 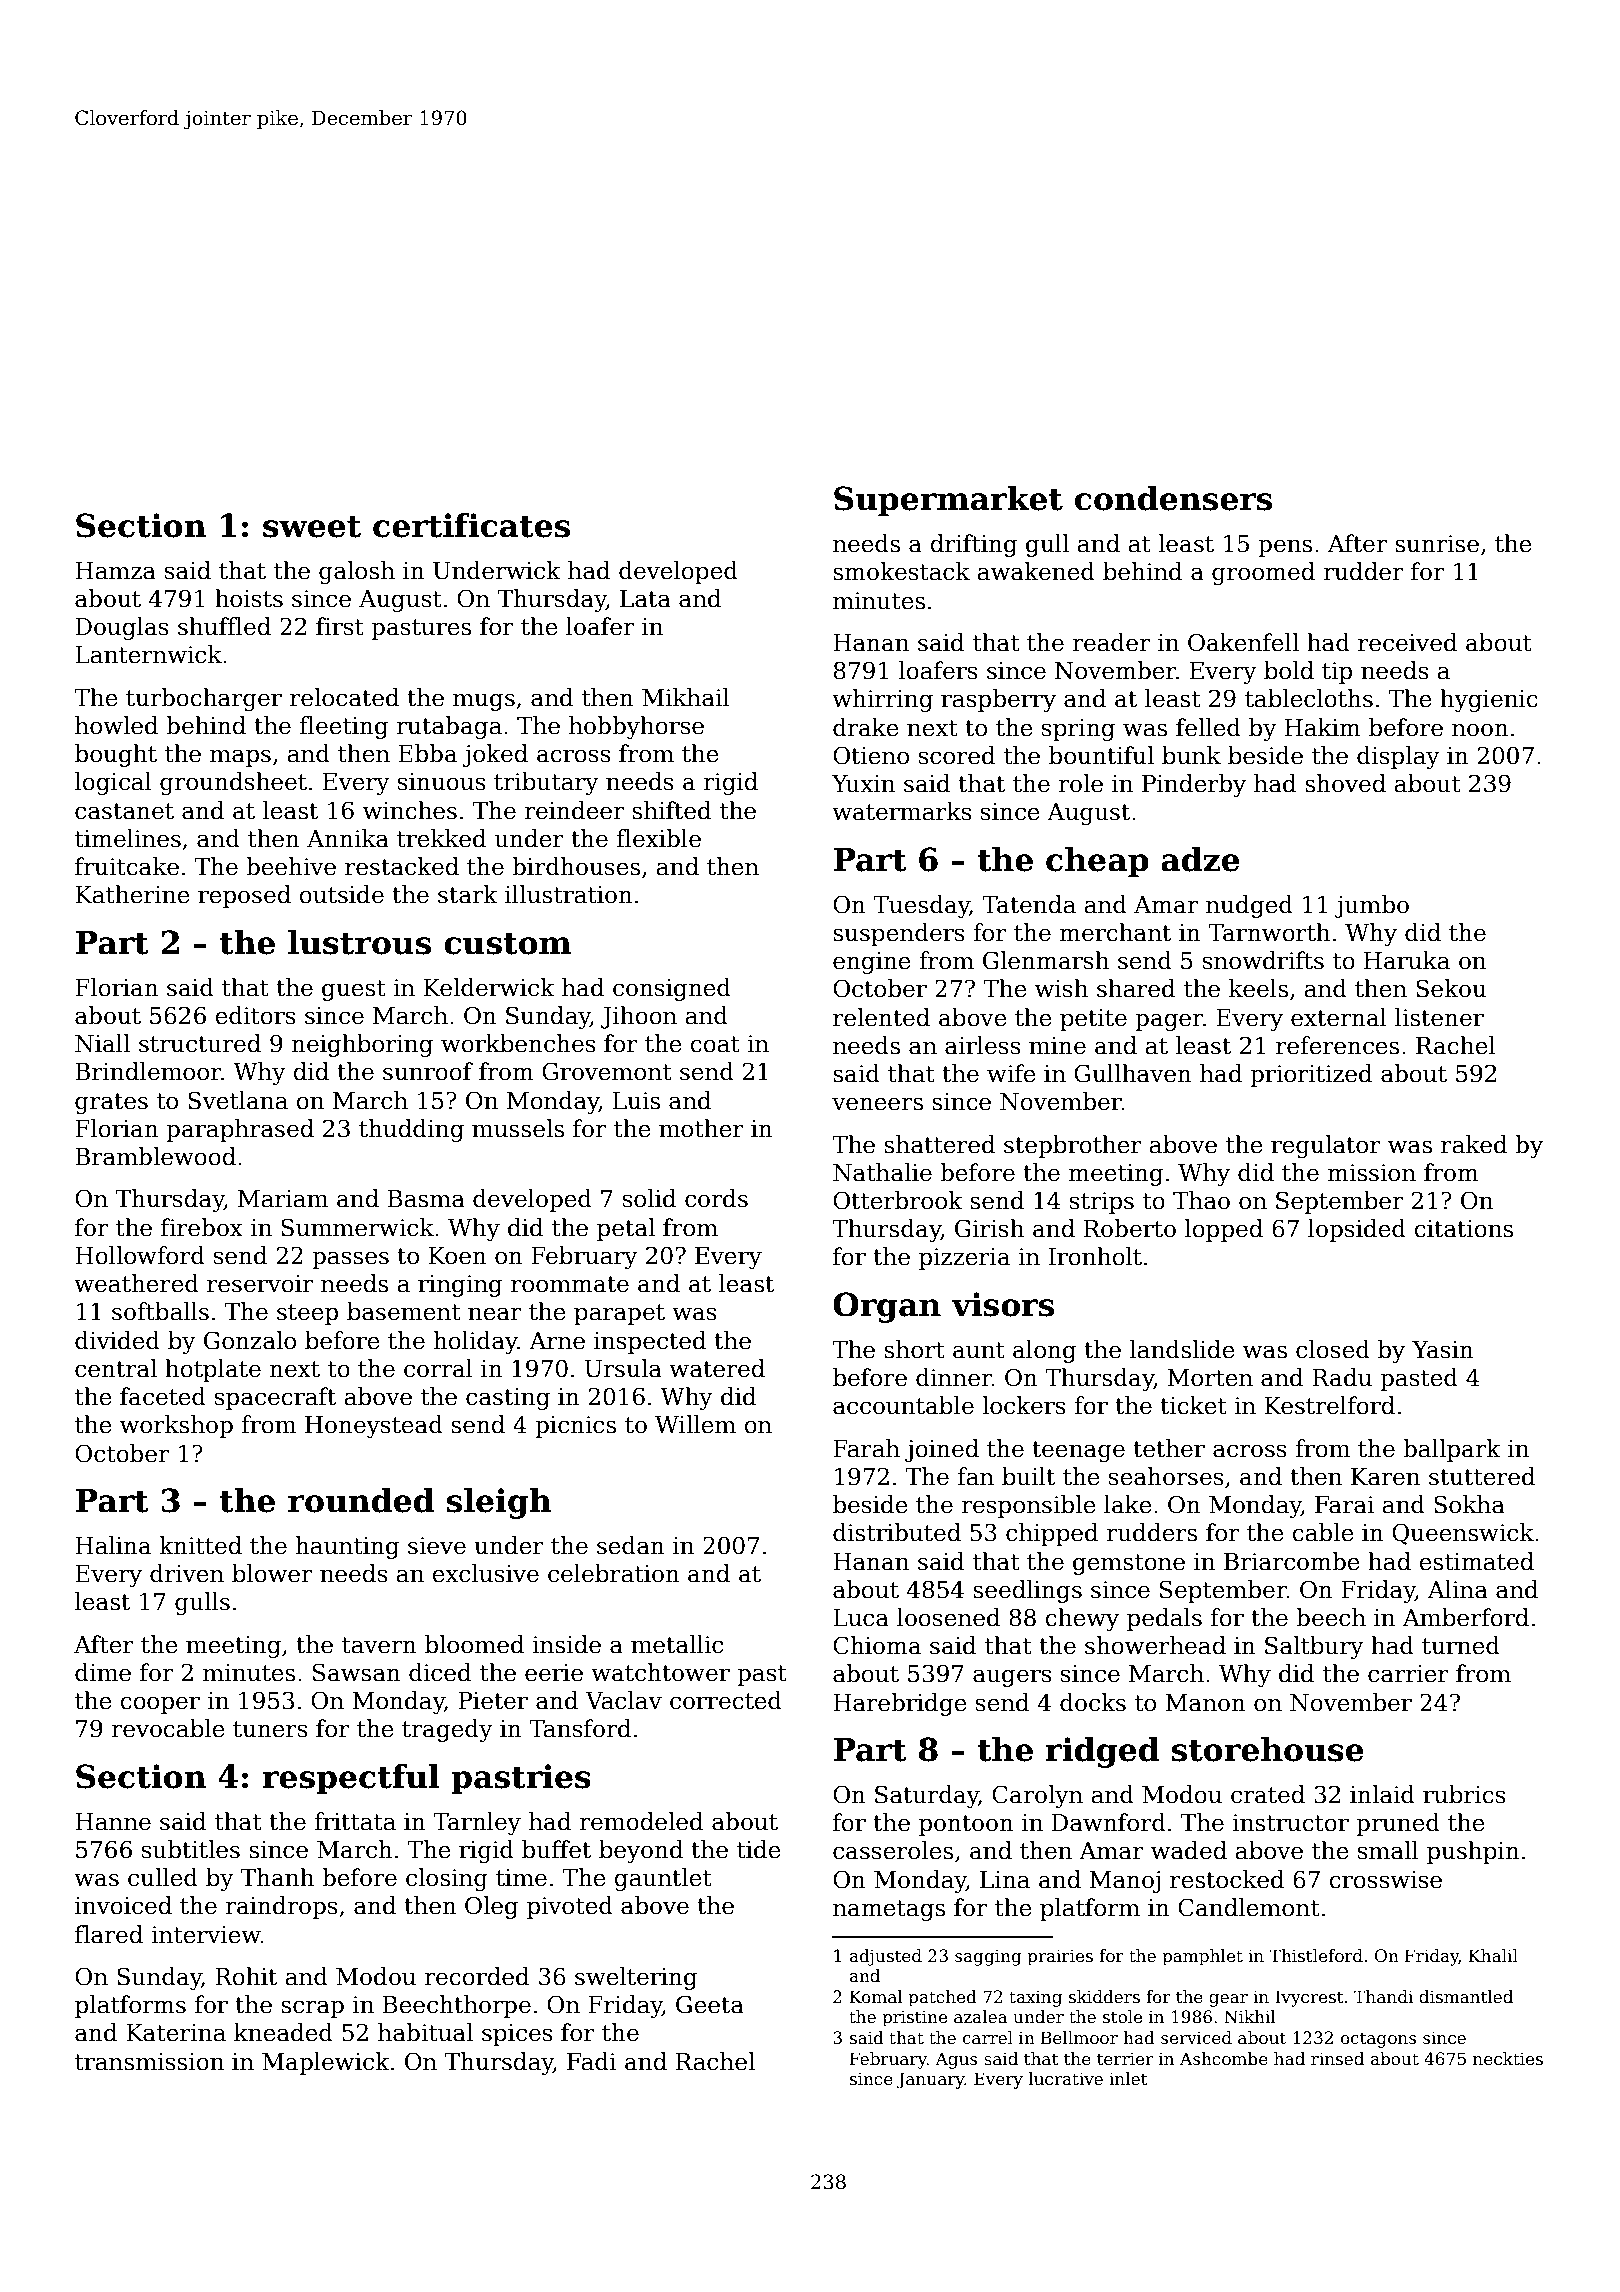 I want to click on condensers, so click(x=1173, y=498).
